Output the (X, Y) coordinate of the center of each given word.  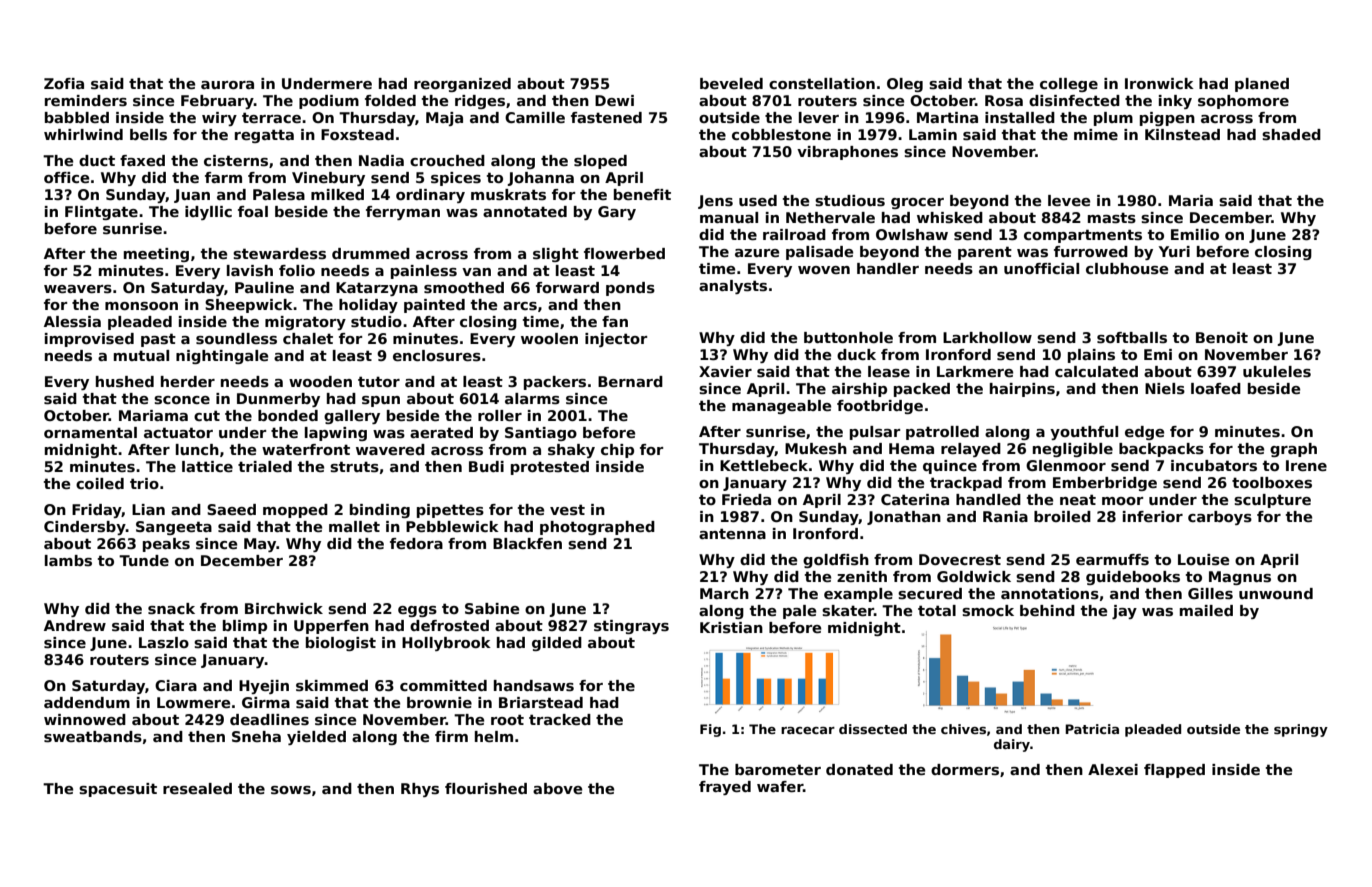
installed (1020, 117)
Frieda (746, 499)
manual (729, 217)
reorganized (462, 85)
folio (297, 270)
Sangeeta (174, 528)
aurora (227, 85)
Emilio (1195, 234)
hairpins (1022, 390)
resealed (197, 789)
